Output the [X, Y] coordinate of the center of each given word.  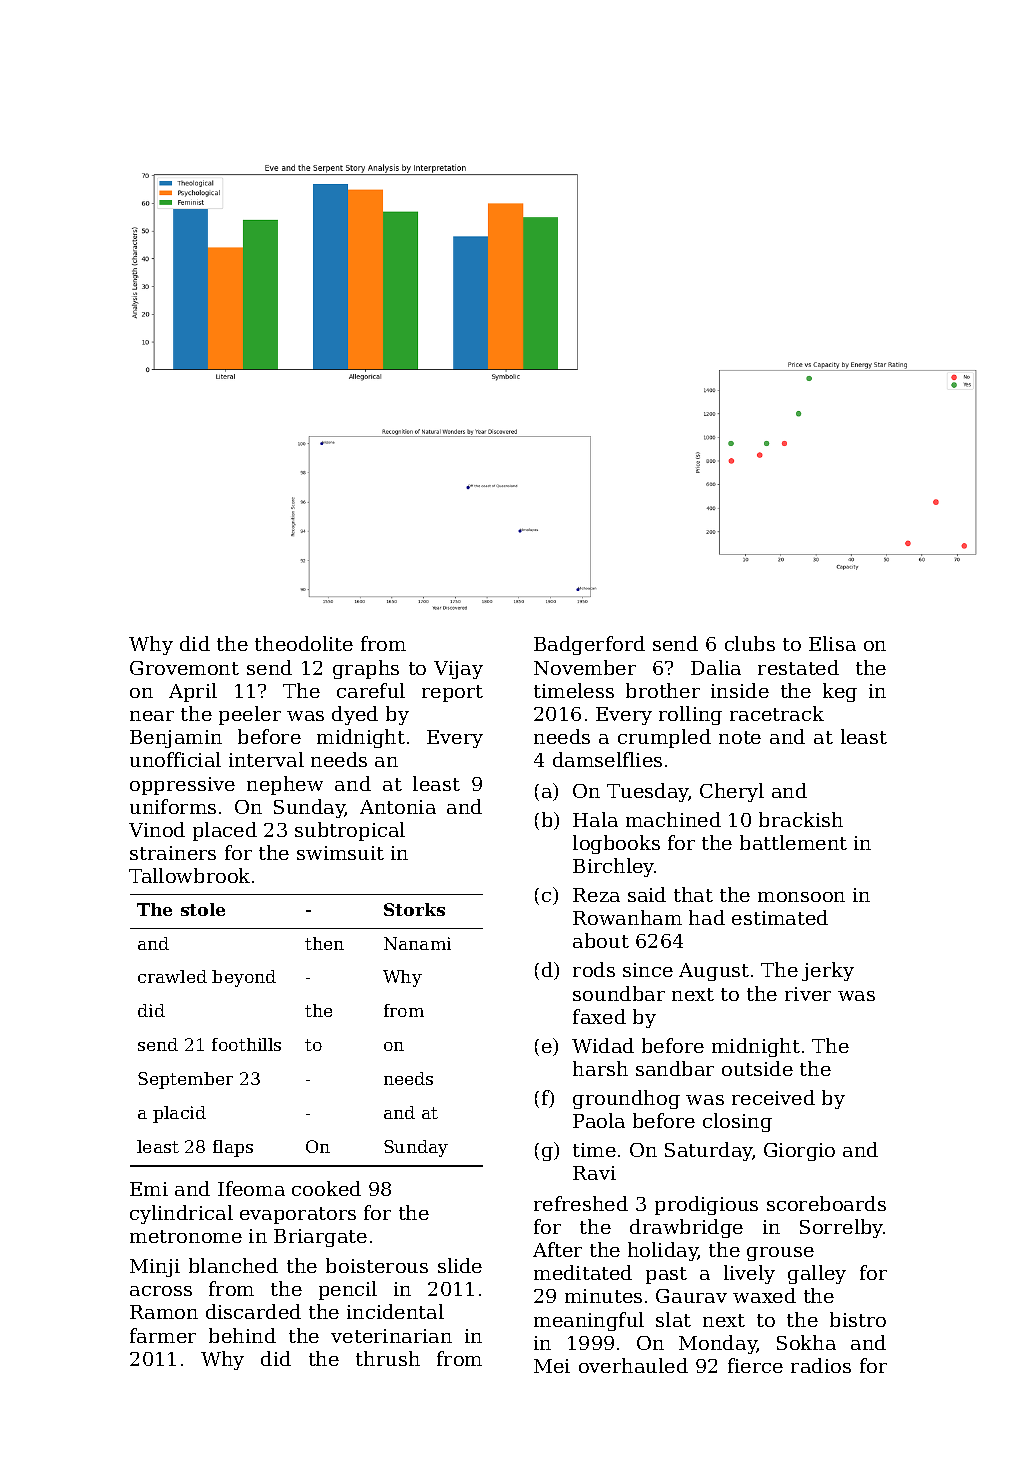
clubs [750, 643]
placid [179, 1114]
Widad [603, 1045]
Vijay [458, 670]
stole [203, 909]
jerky [828, 971]
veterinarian [391, 1336]
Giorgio [799, 1152]
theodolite [304, 643]
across [161, 1291]
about [601, 940]
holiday [663, 1251]
